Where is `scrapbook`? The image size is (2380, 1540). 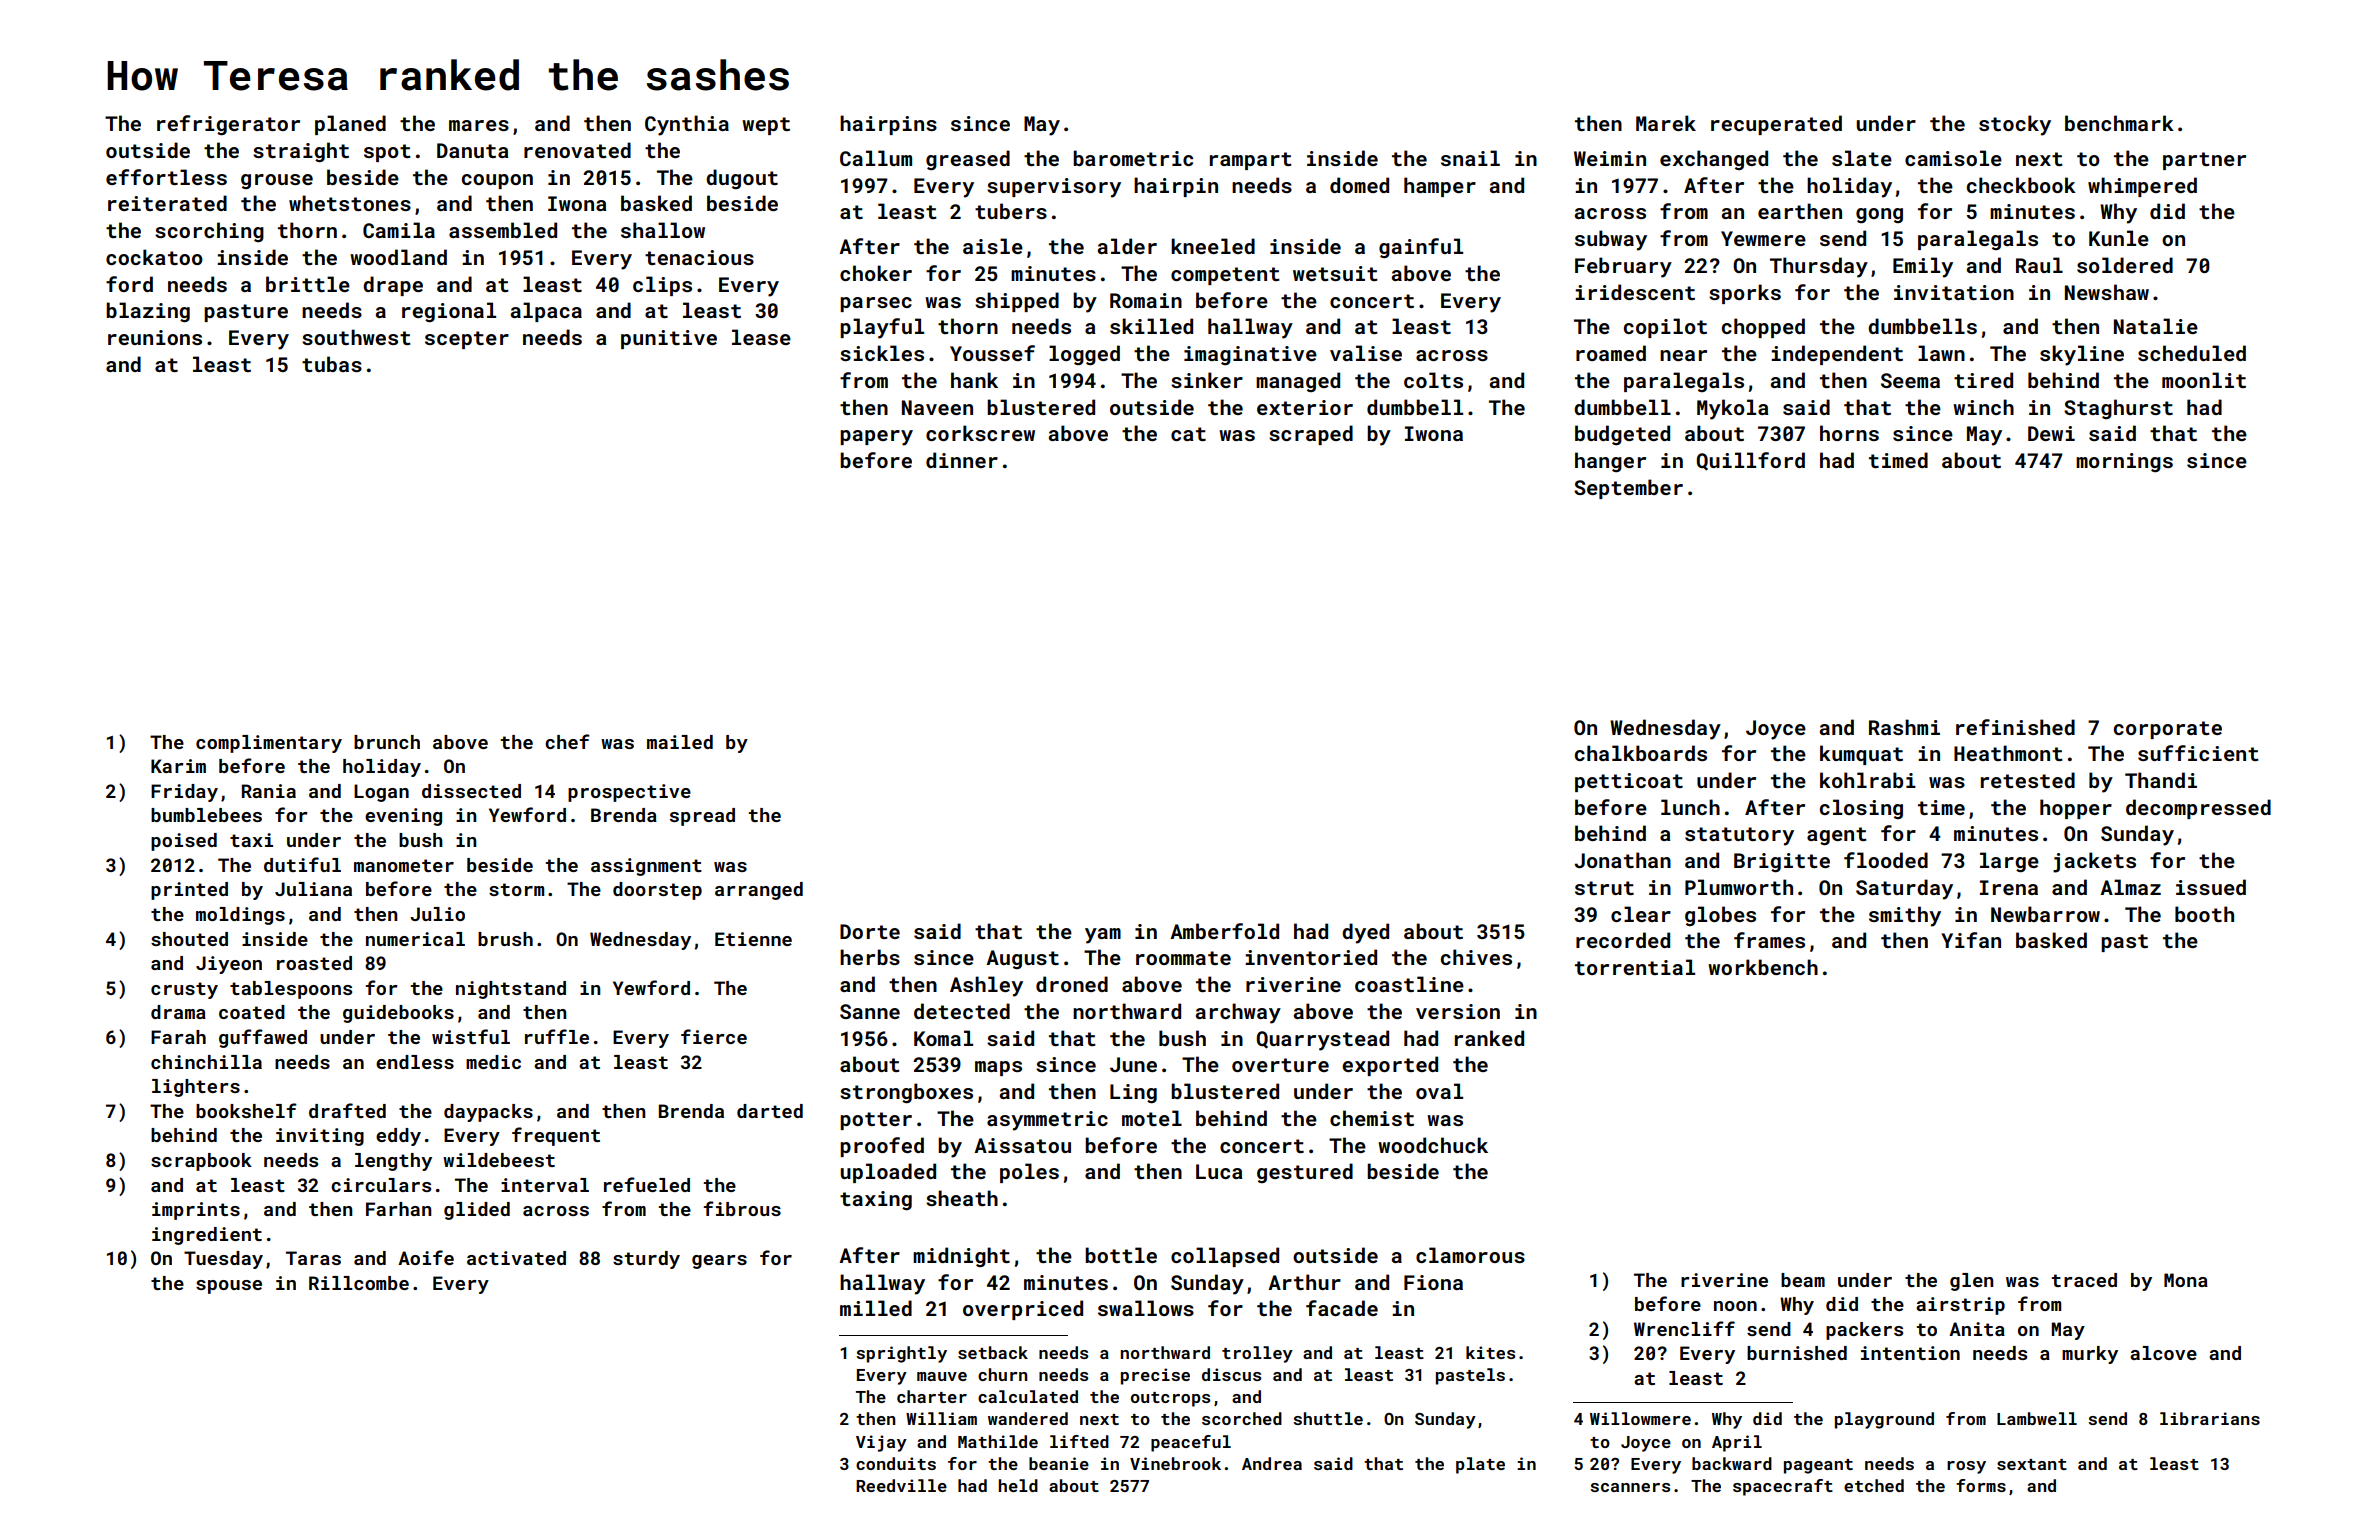 scrapbook is located at coordinates (201, 1162).
